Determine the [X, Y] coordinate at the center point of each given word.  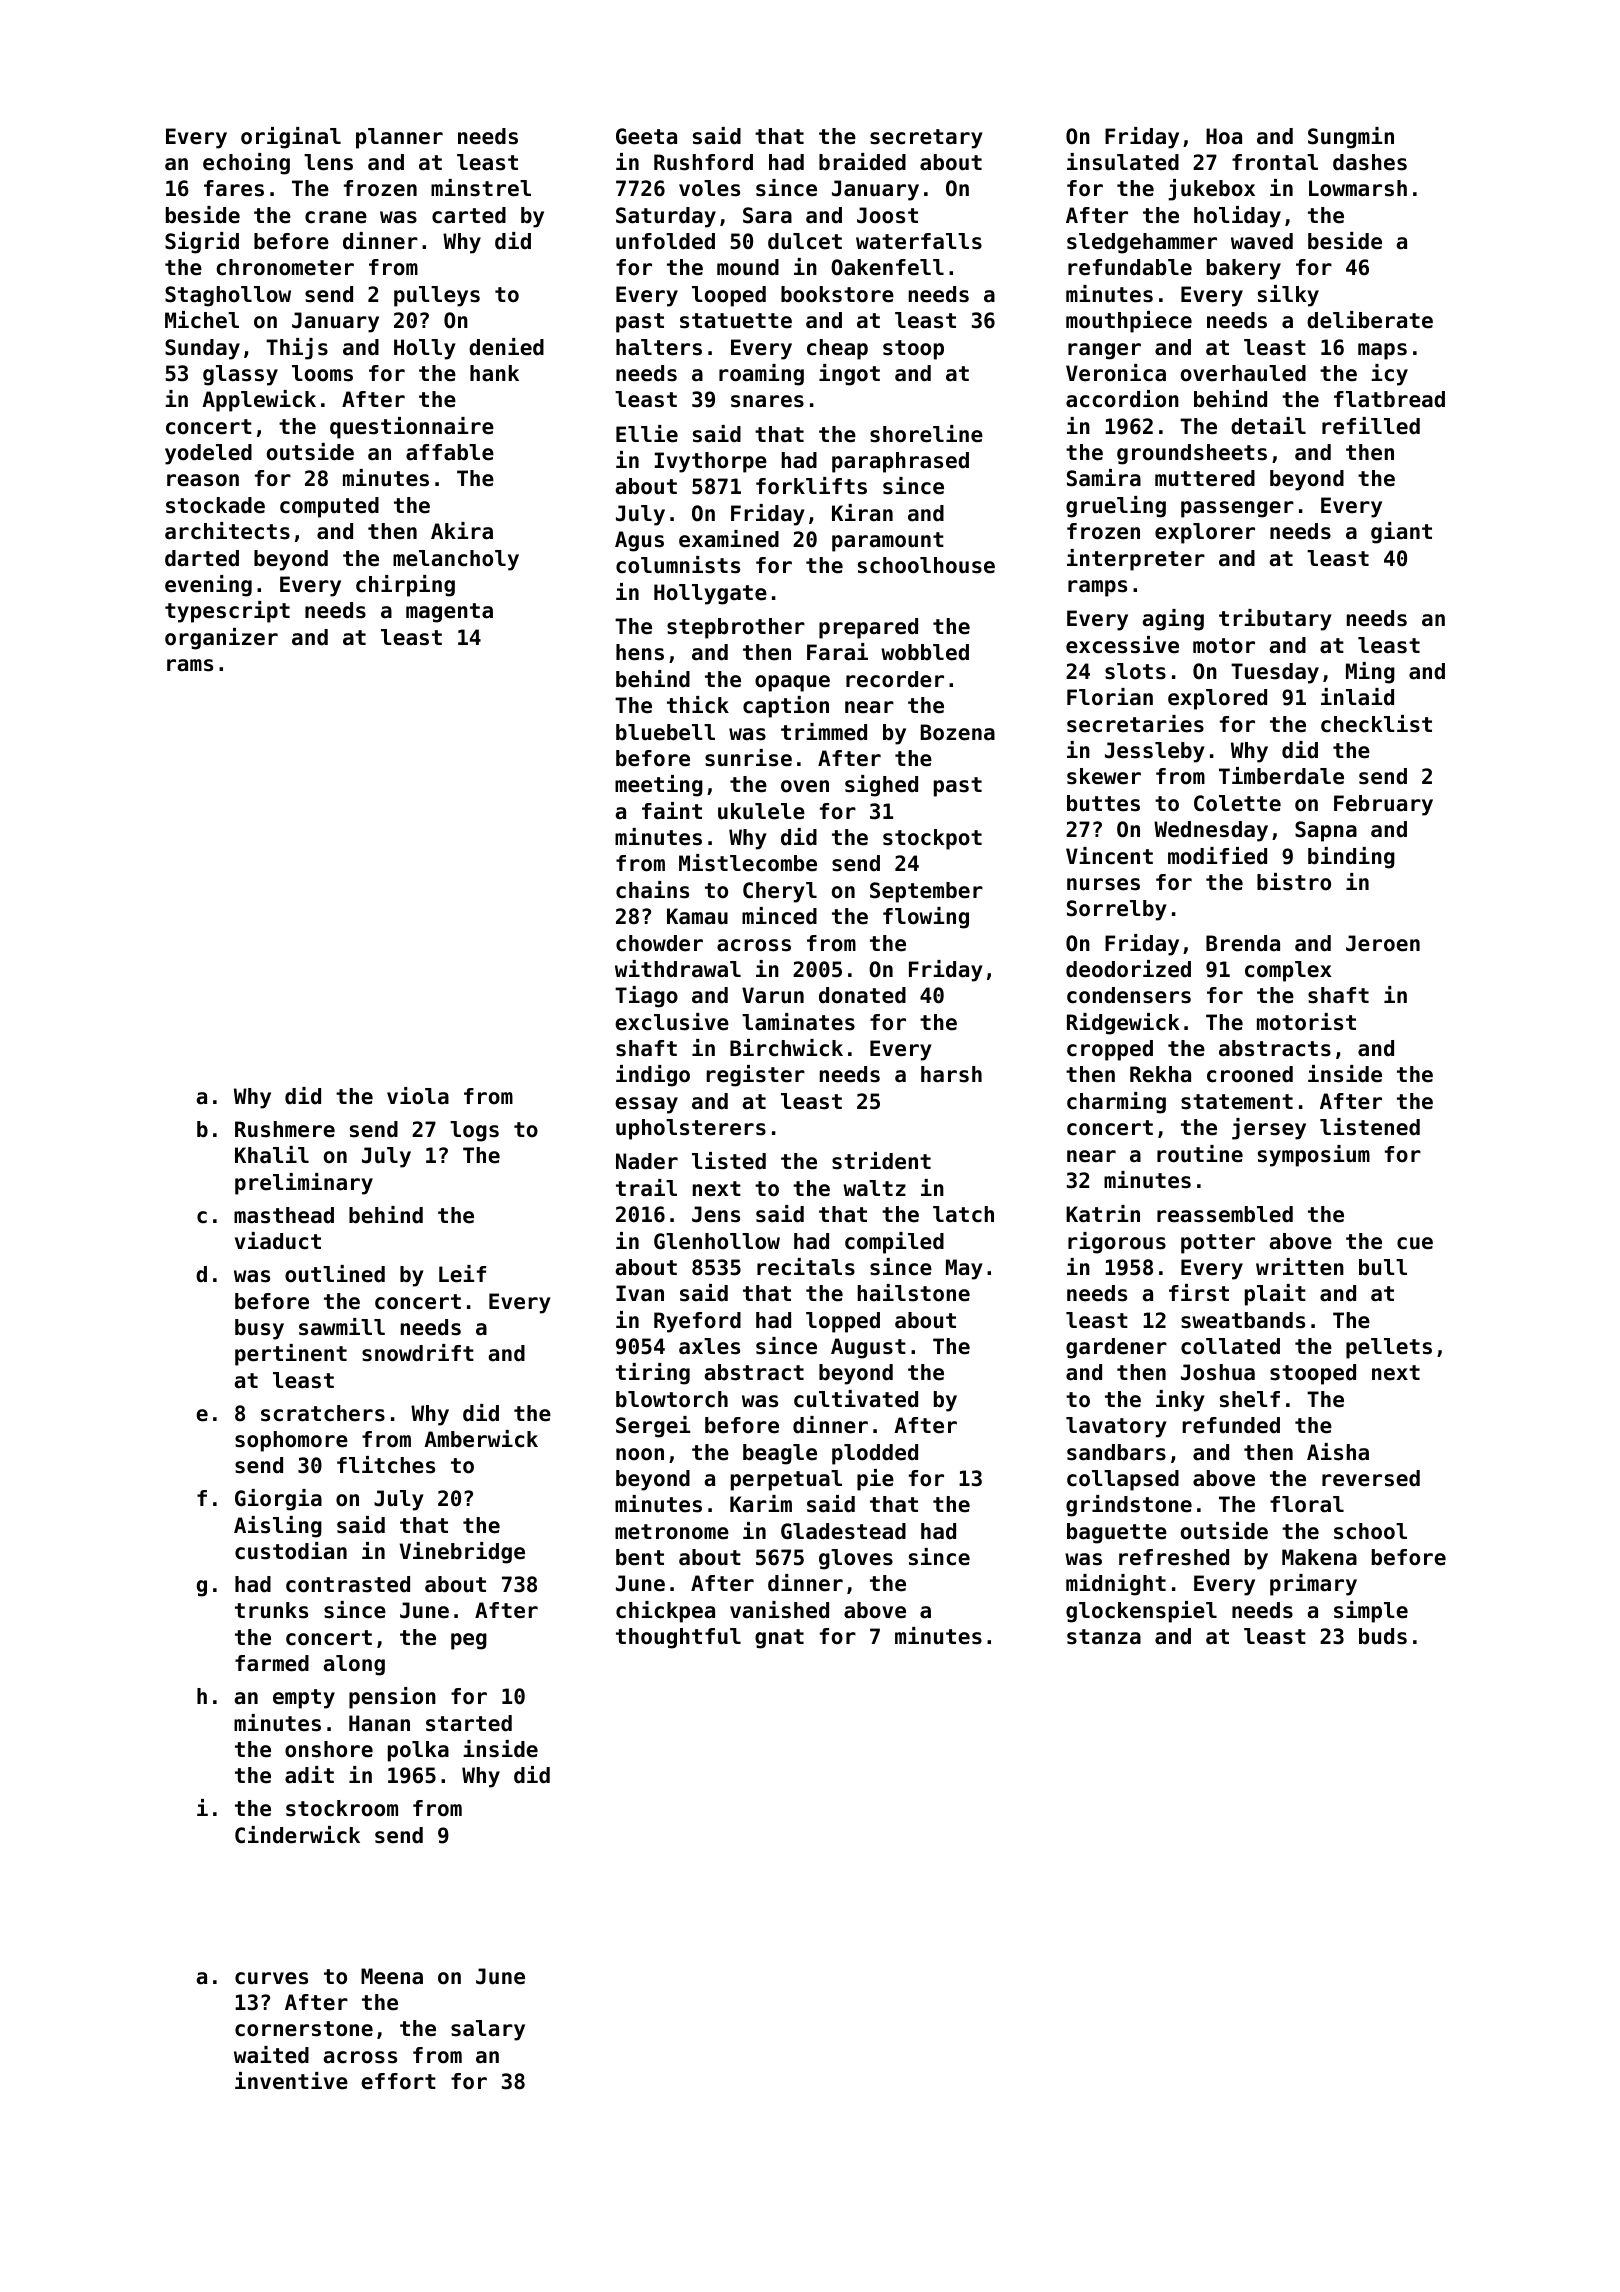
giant [1401, 533]
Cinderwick [297, 1835]
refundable [1130, 267]
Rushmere [285, 1129]
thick [698, 705]
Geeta [646, 136]
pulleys [437, 296]
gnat [779, 1639]
